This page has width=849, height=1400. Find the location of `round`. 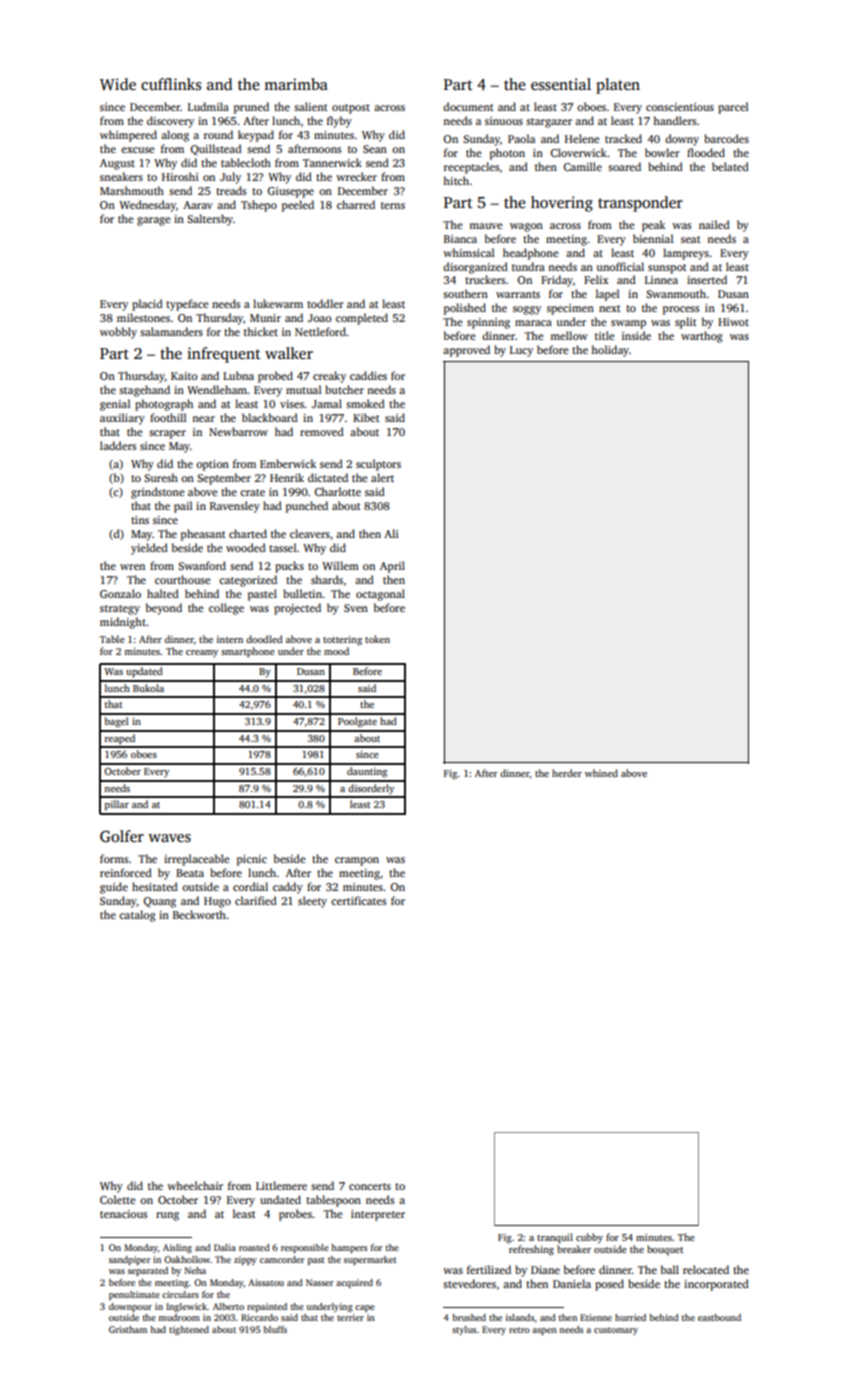

round is located at coordinates (218, 134).
